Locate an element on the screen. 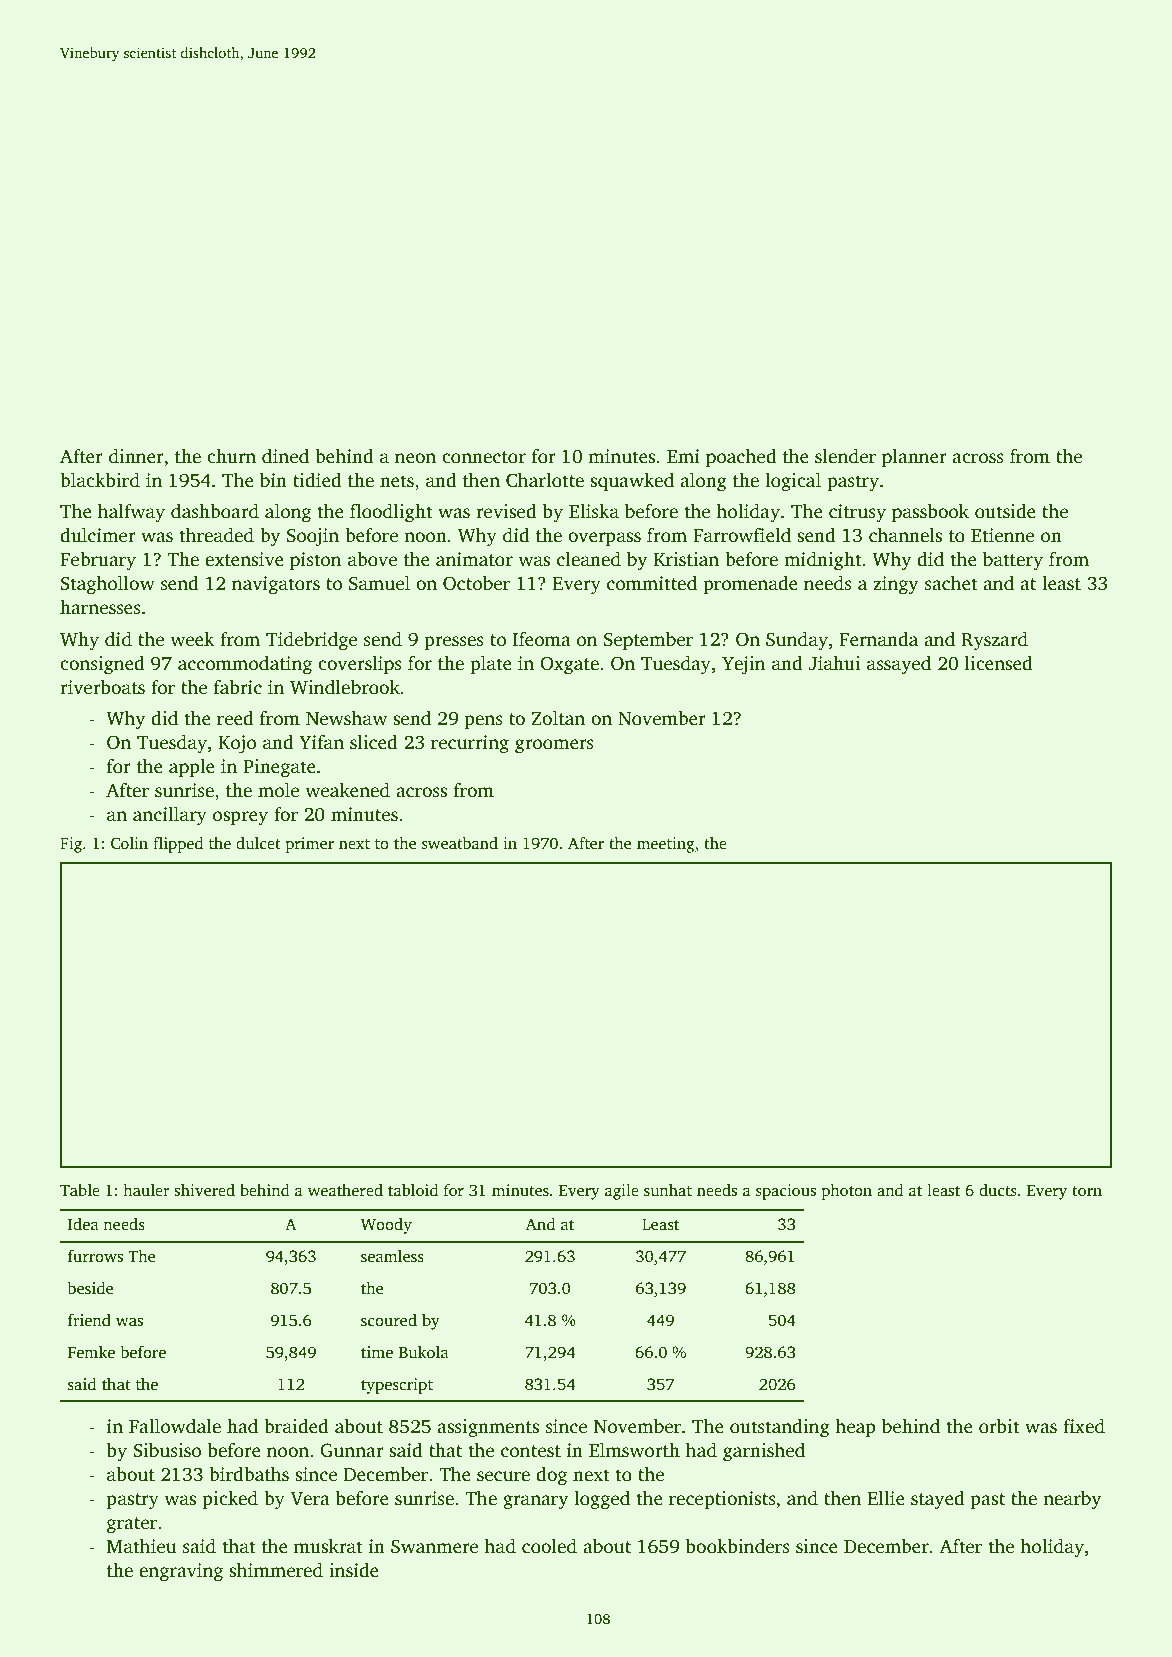 This screenshot has height=1657, width=1172. orbit is located at coordinates (999, 1426).
